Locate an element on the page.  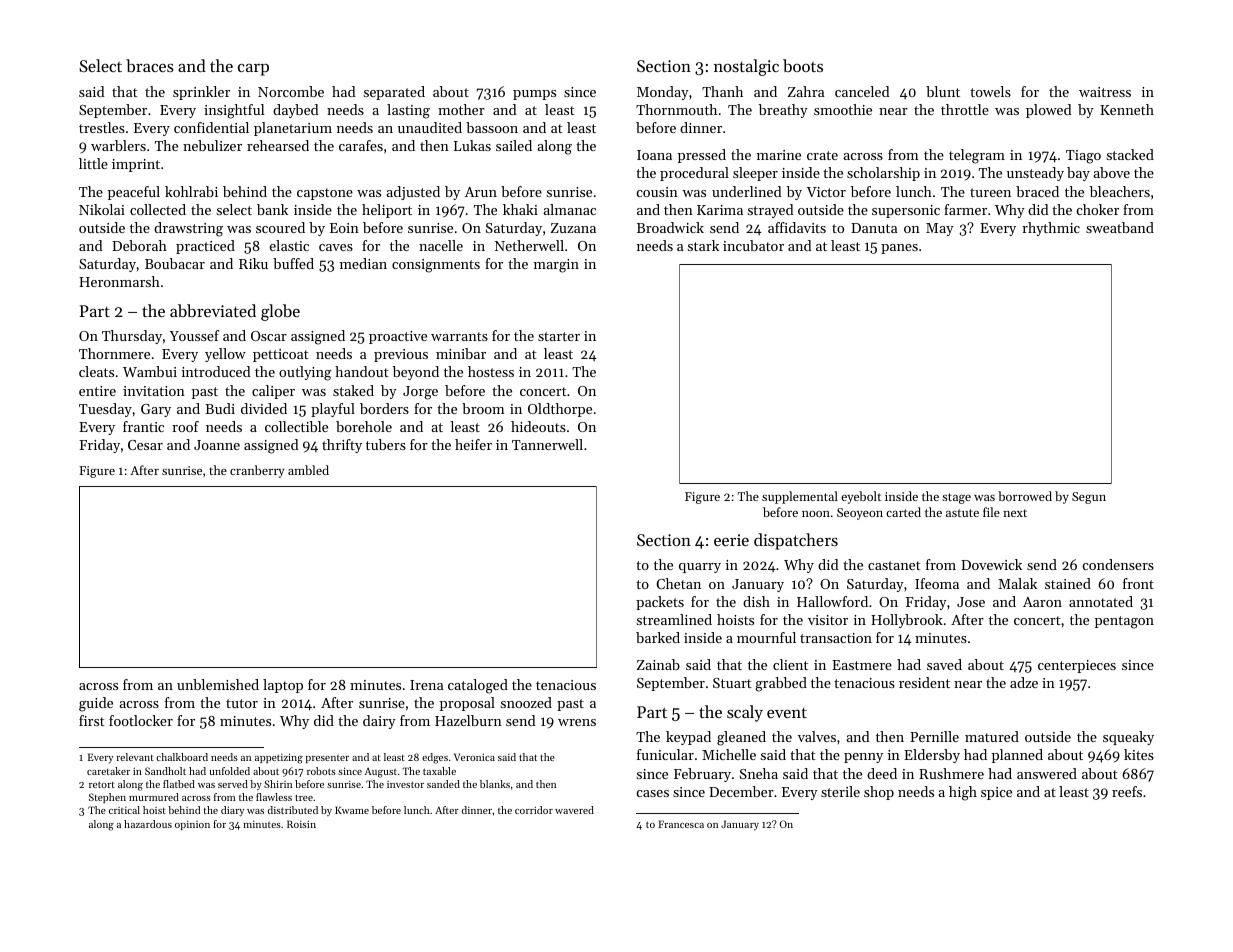
starter is located at coordinates (559, 336).
